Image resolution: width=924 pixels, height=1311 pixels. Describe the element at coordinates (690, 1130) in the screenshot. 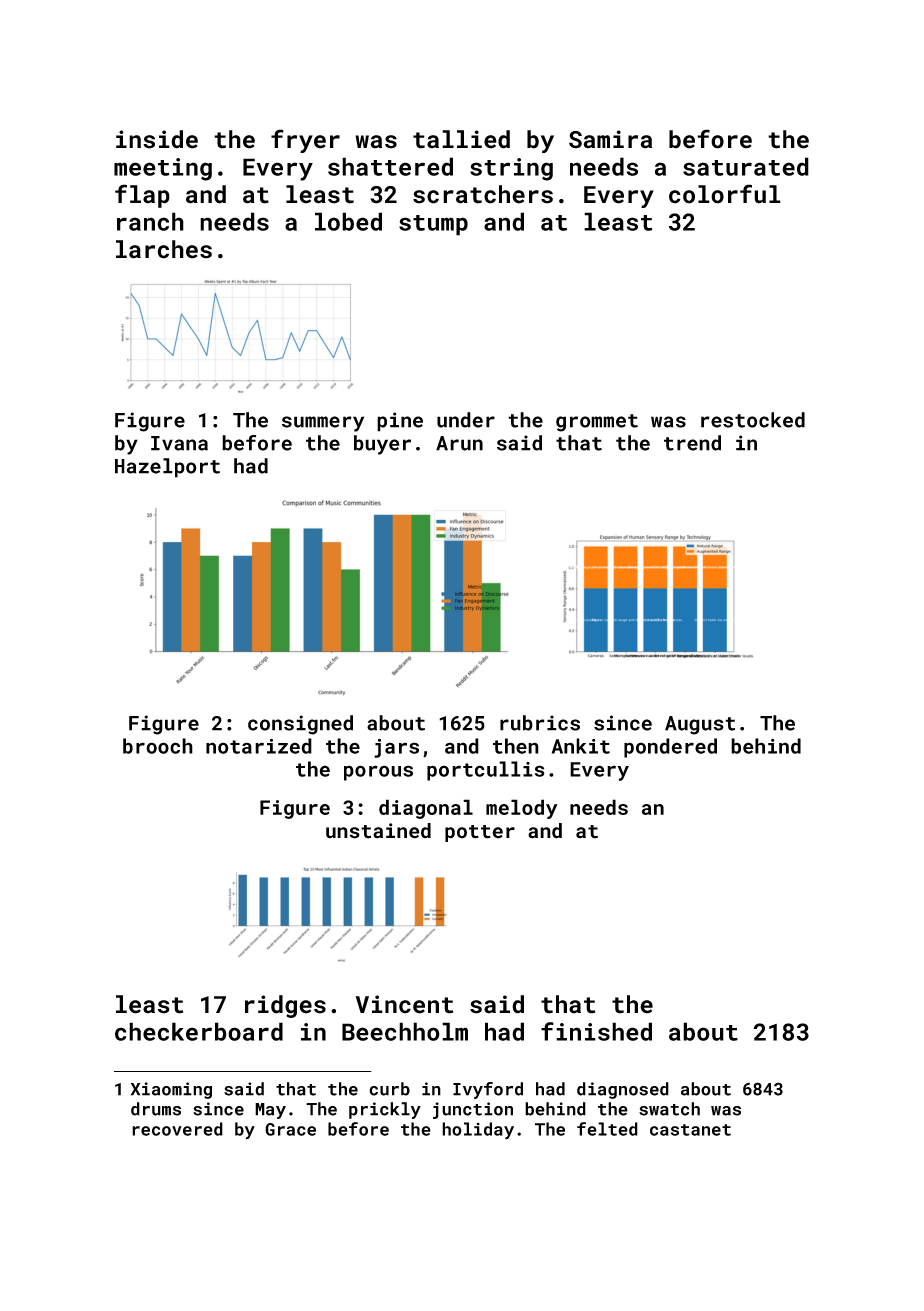

I see `castanet` at that location.
